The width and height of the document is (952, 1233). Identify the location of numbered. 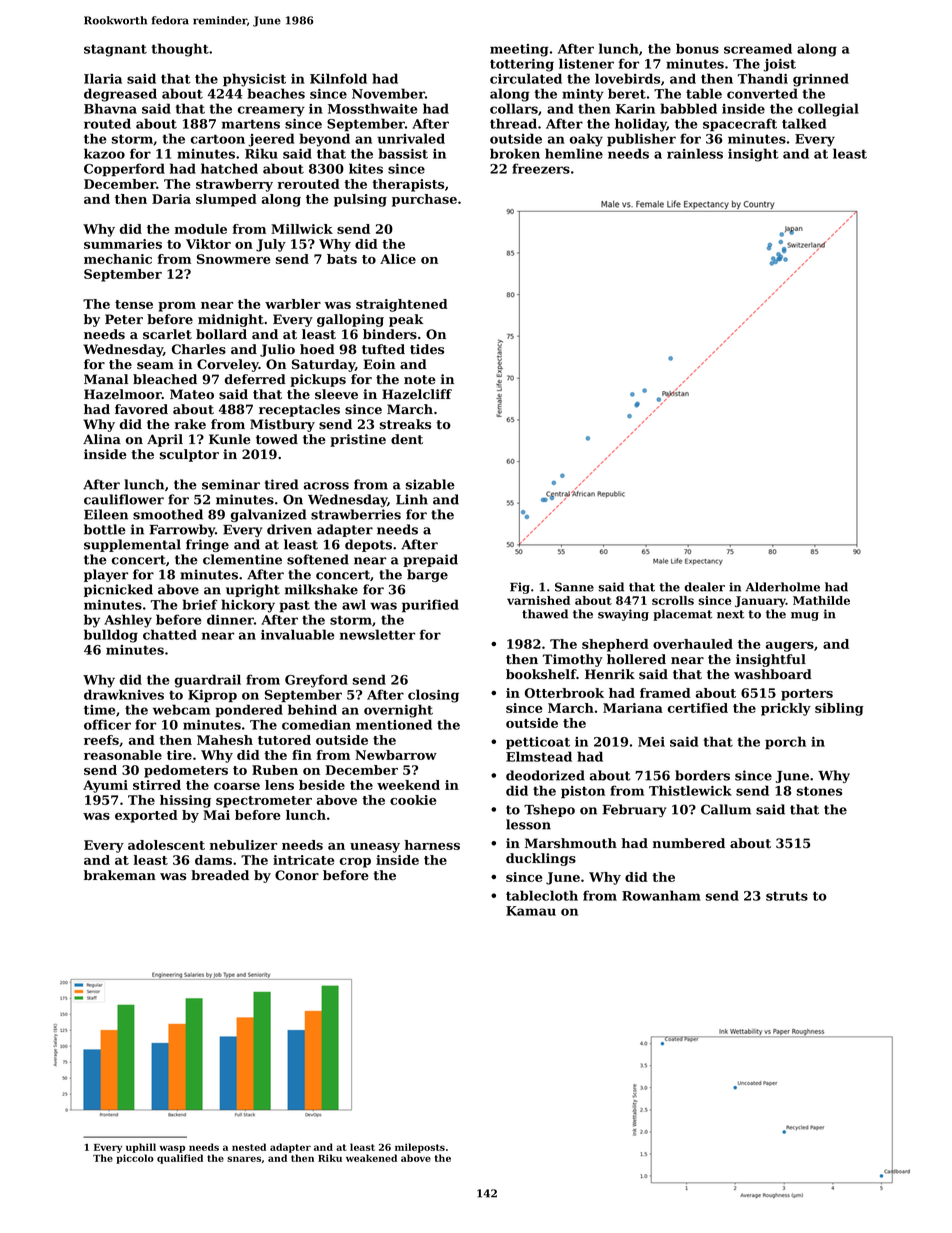
(689, 843).
